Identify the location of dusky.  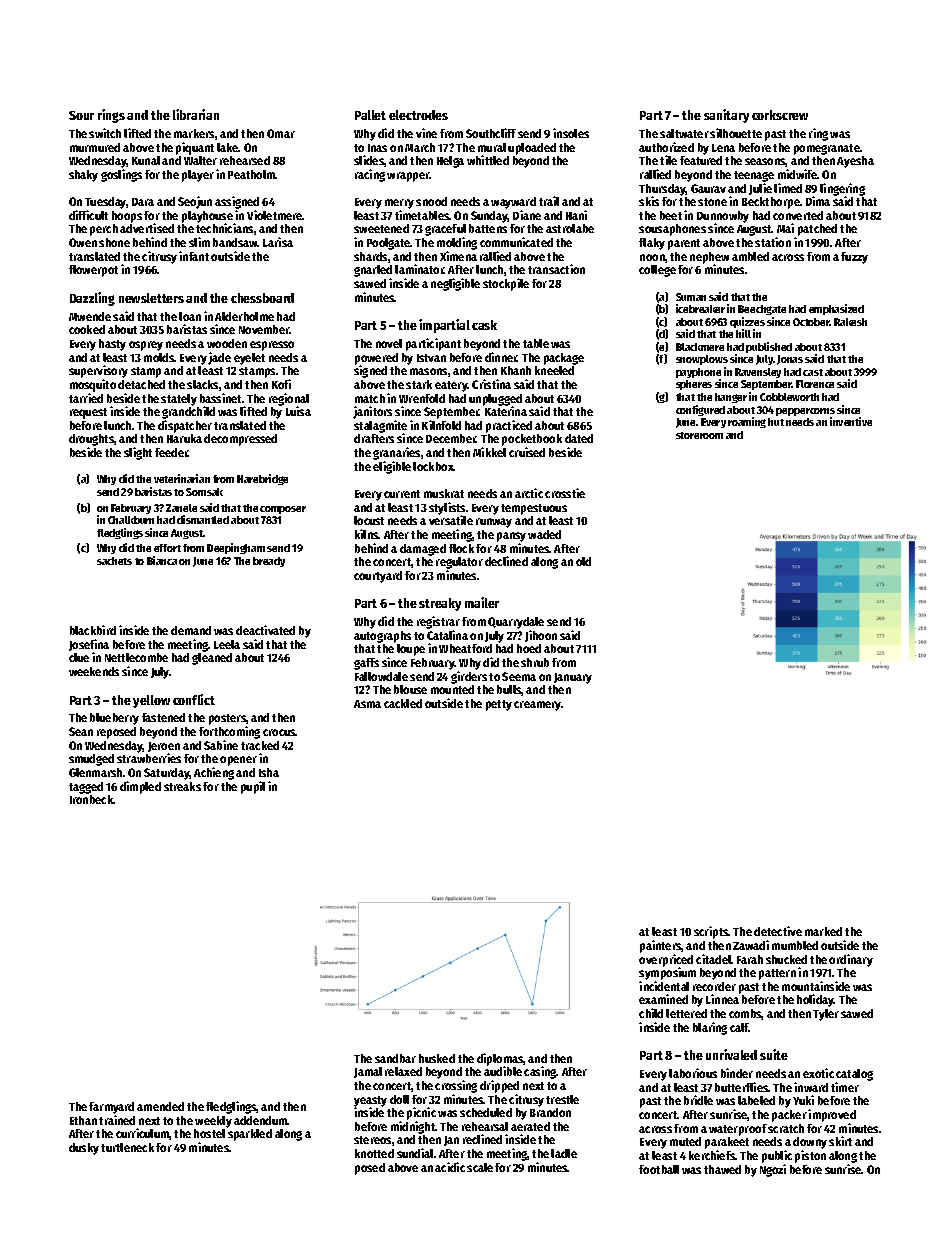
(84, 1149).
